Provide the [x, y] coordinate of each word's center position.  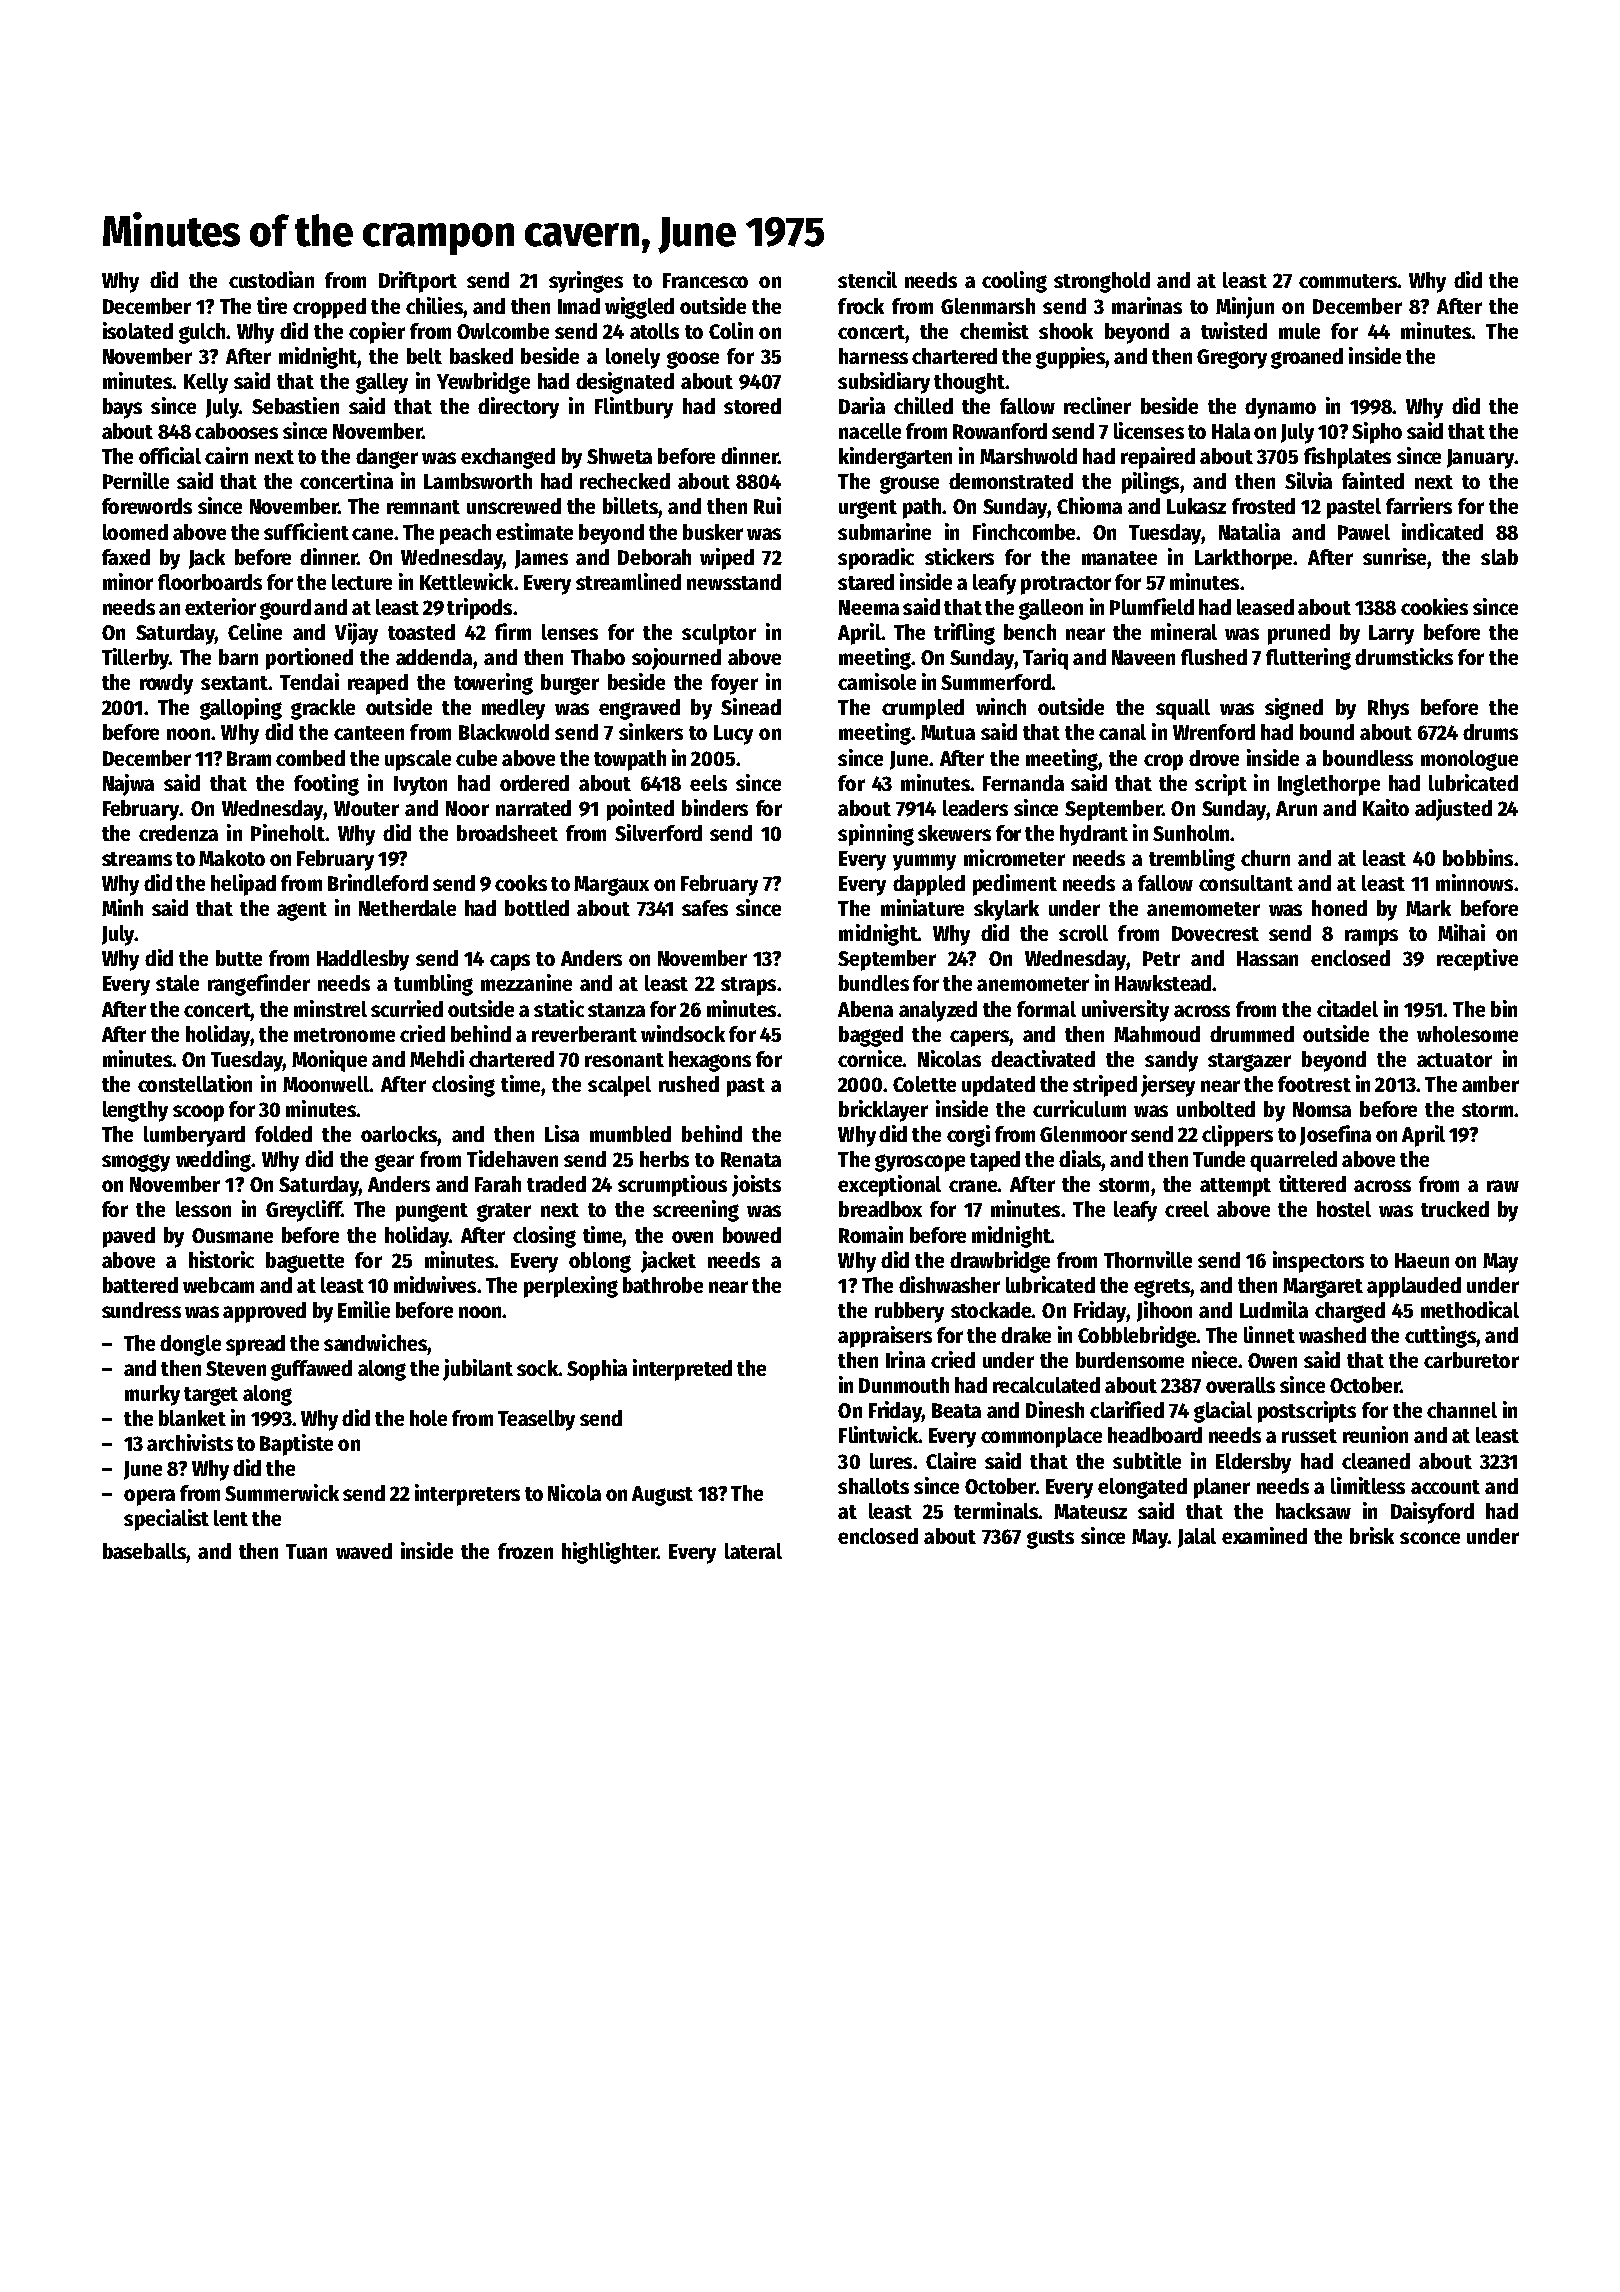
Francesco [705, 280]
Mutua [948, 732]
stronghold [1102, 282]
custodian [271, 279]
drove [1214, 758]
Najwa [128, 785]
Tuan [306, 1551]
